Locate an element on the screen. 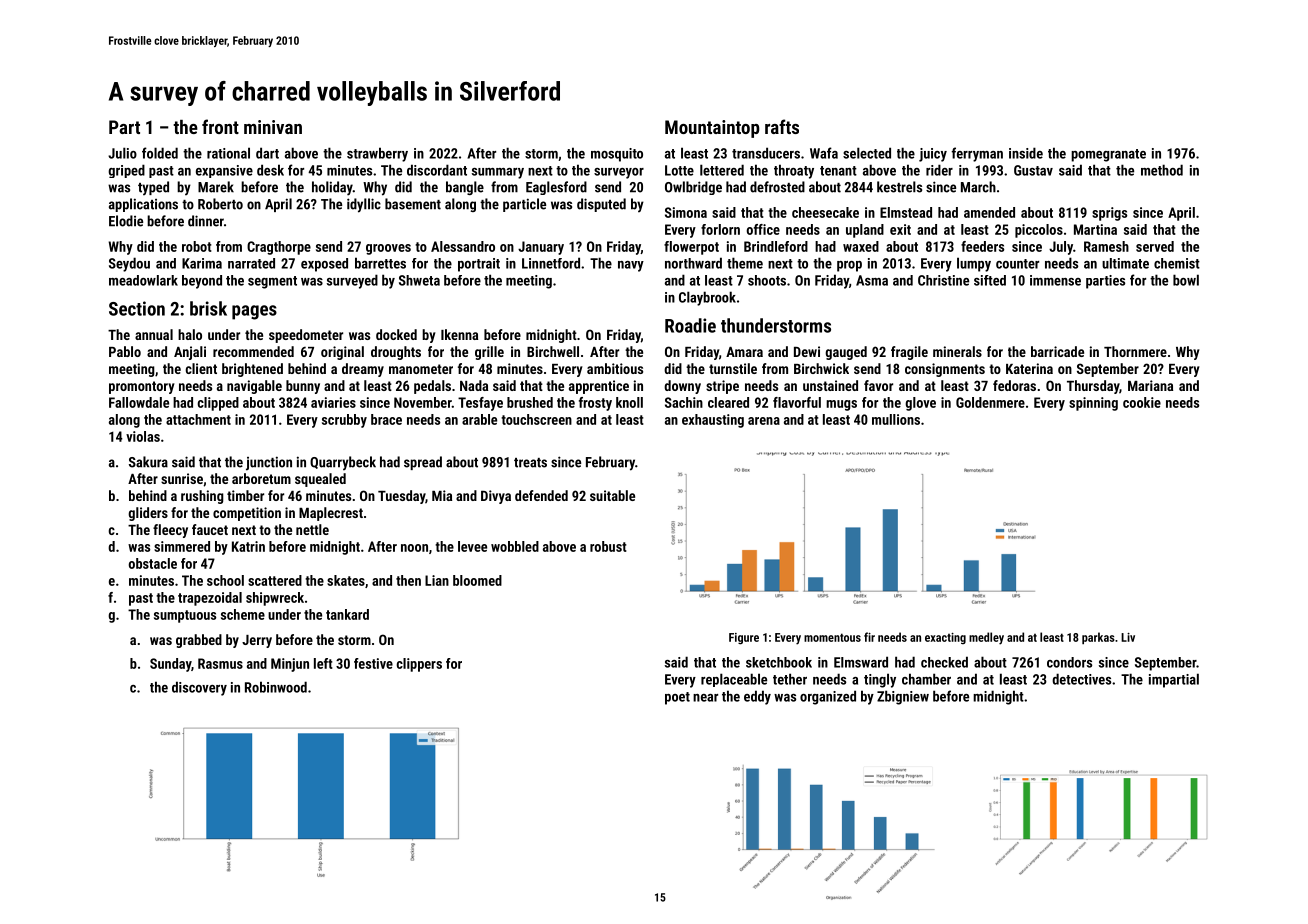 This screenshot has height=924, width=1308. Asma is located at coordinates (872, 280).
